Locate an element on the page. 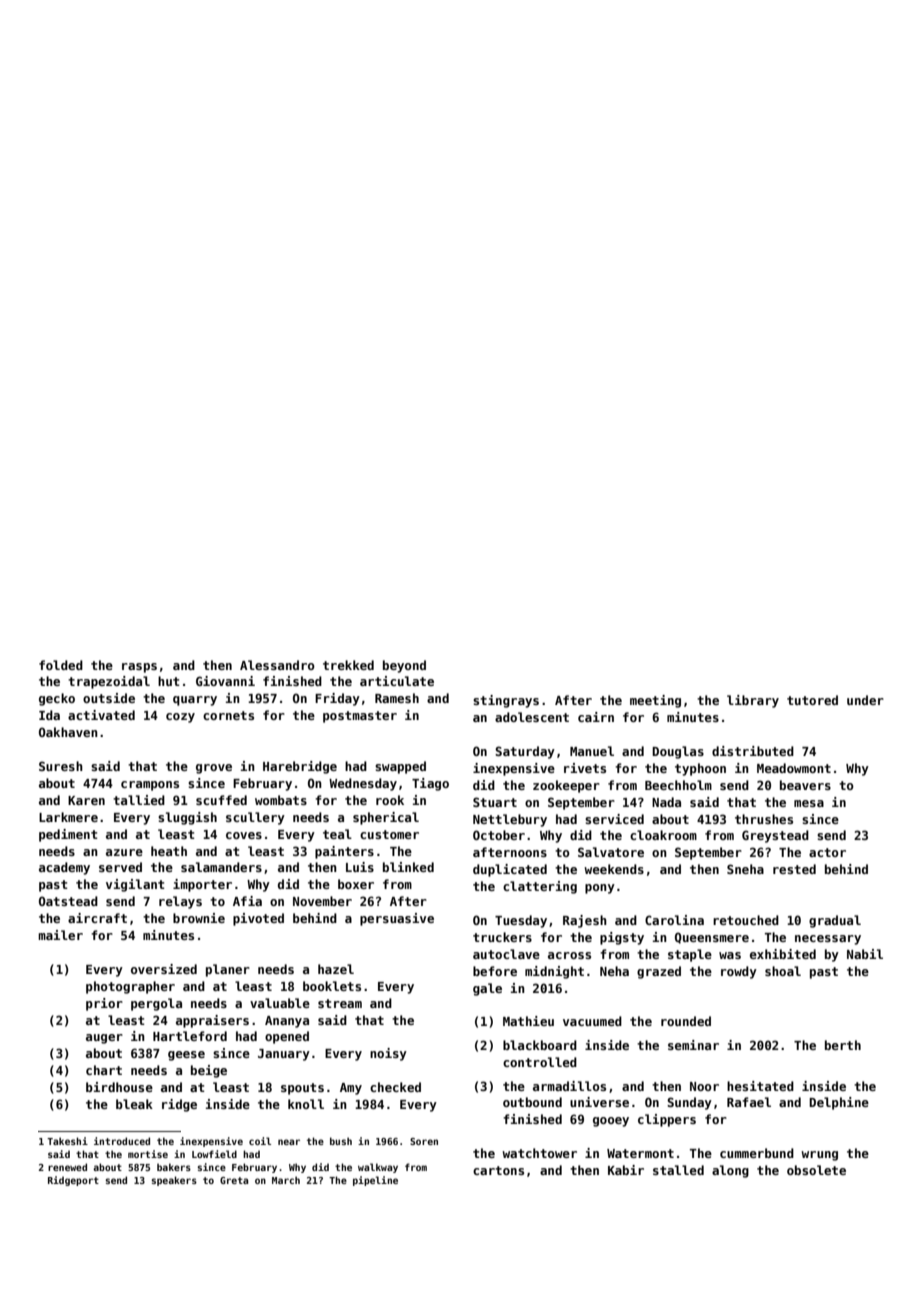 The height and width of the image is (1308, 924). retouched is located at coordinates (746, 920).
